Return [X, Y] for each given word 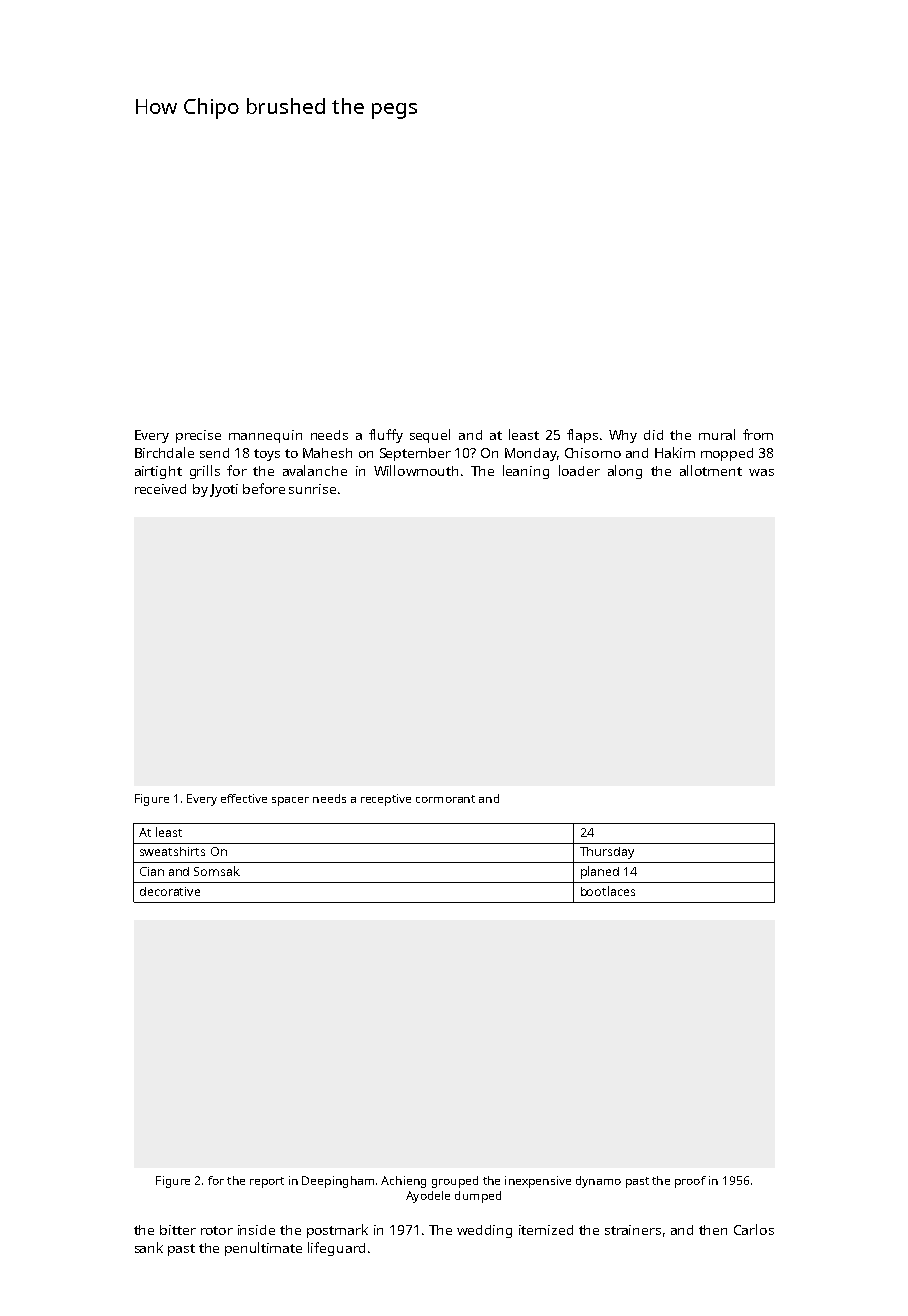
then [713, 1230]
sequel [430, 436]
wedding [484, 1231]
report [267, 1182]
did [653, 435]
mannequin [265, 436]
